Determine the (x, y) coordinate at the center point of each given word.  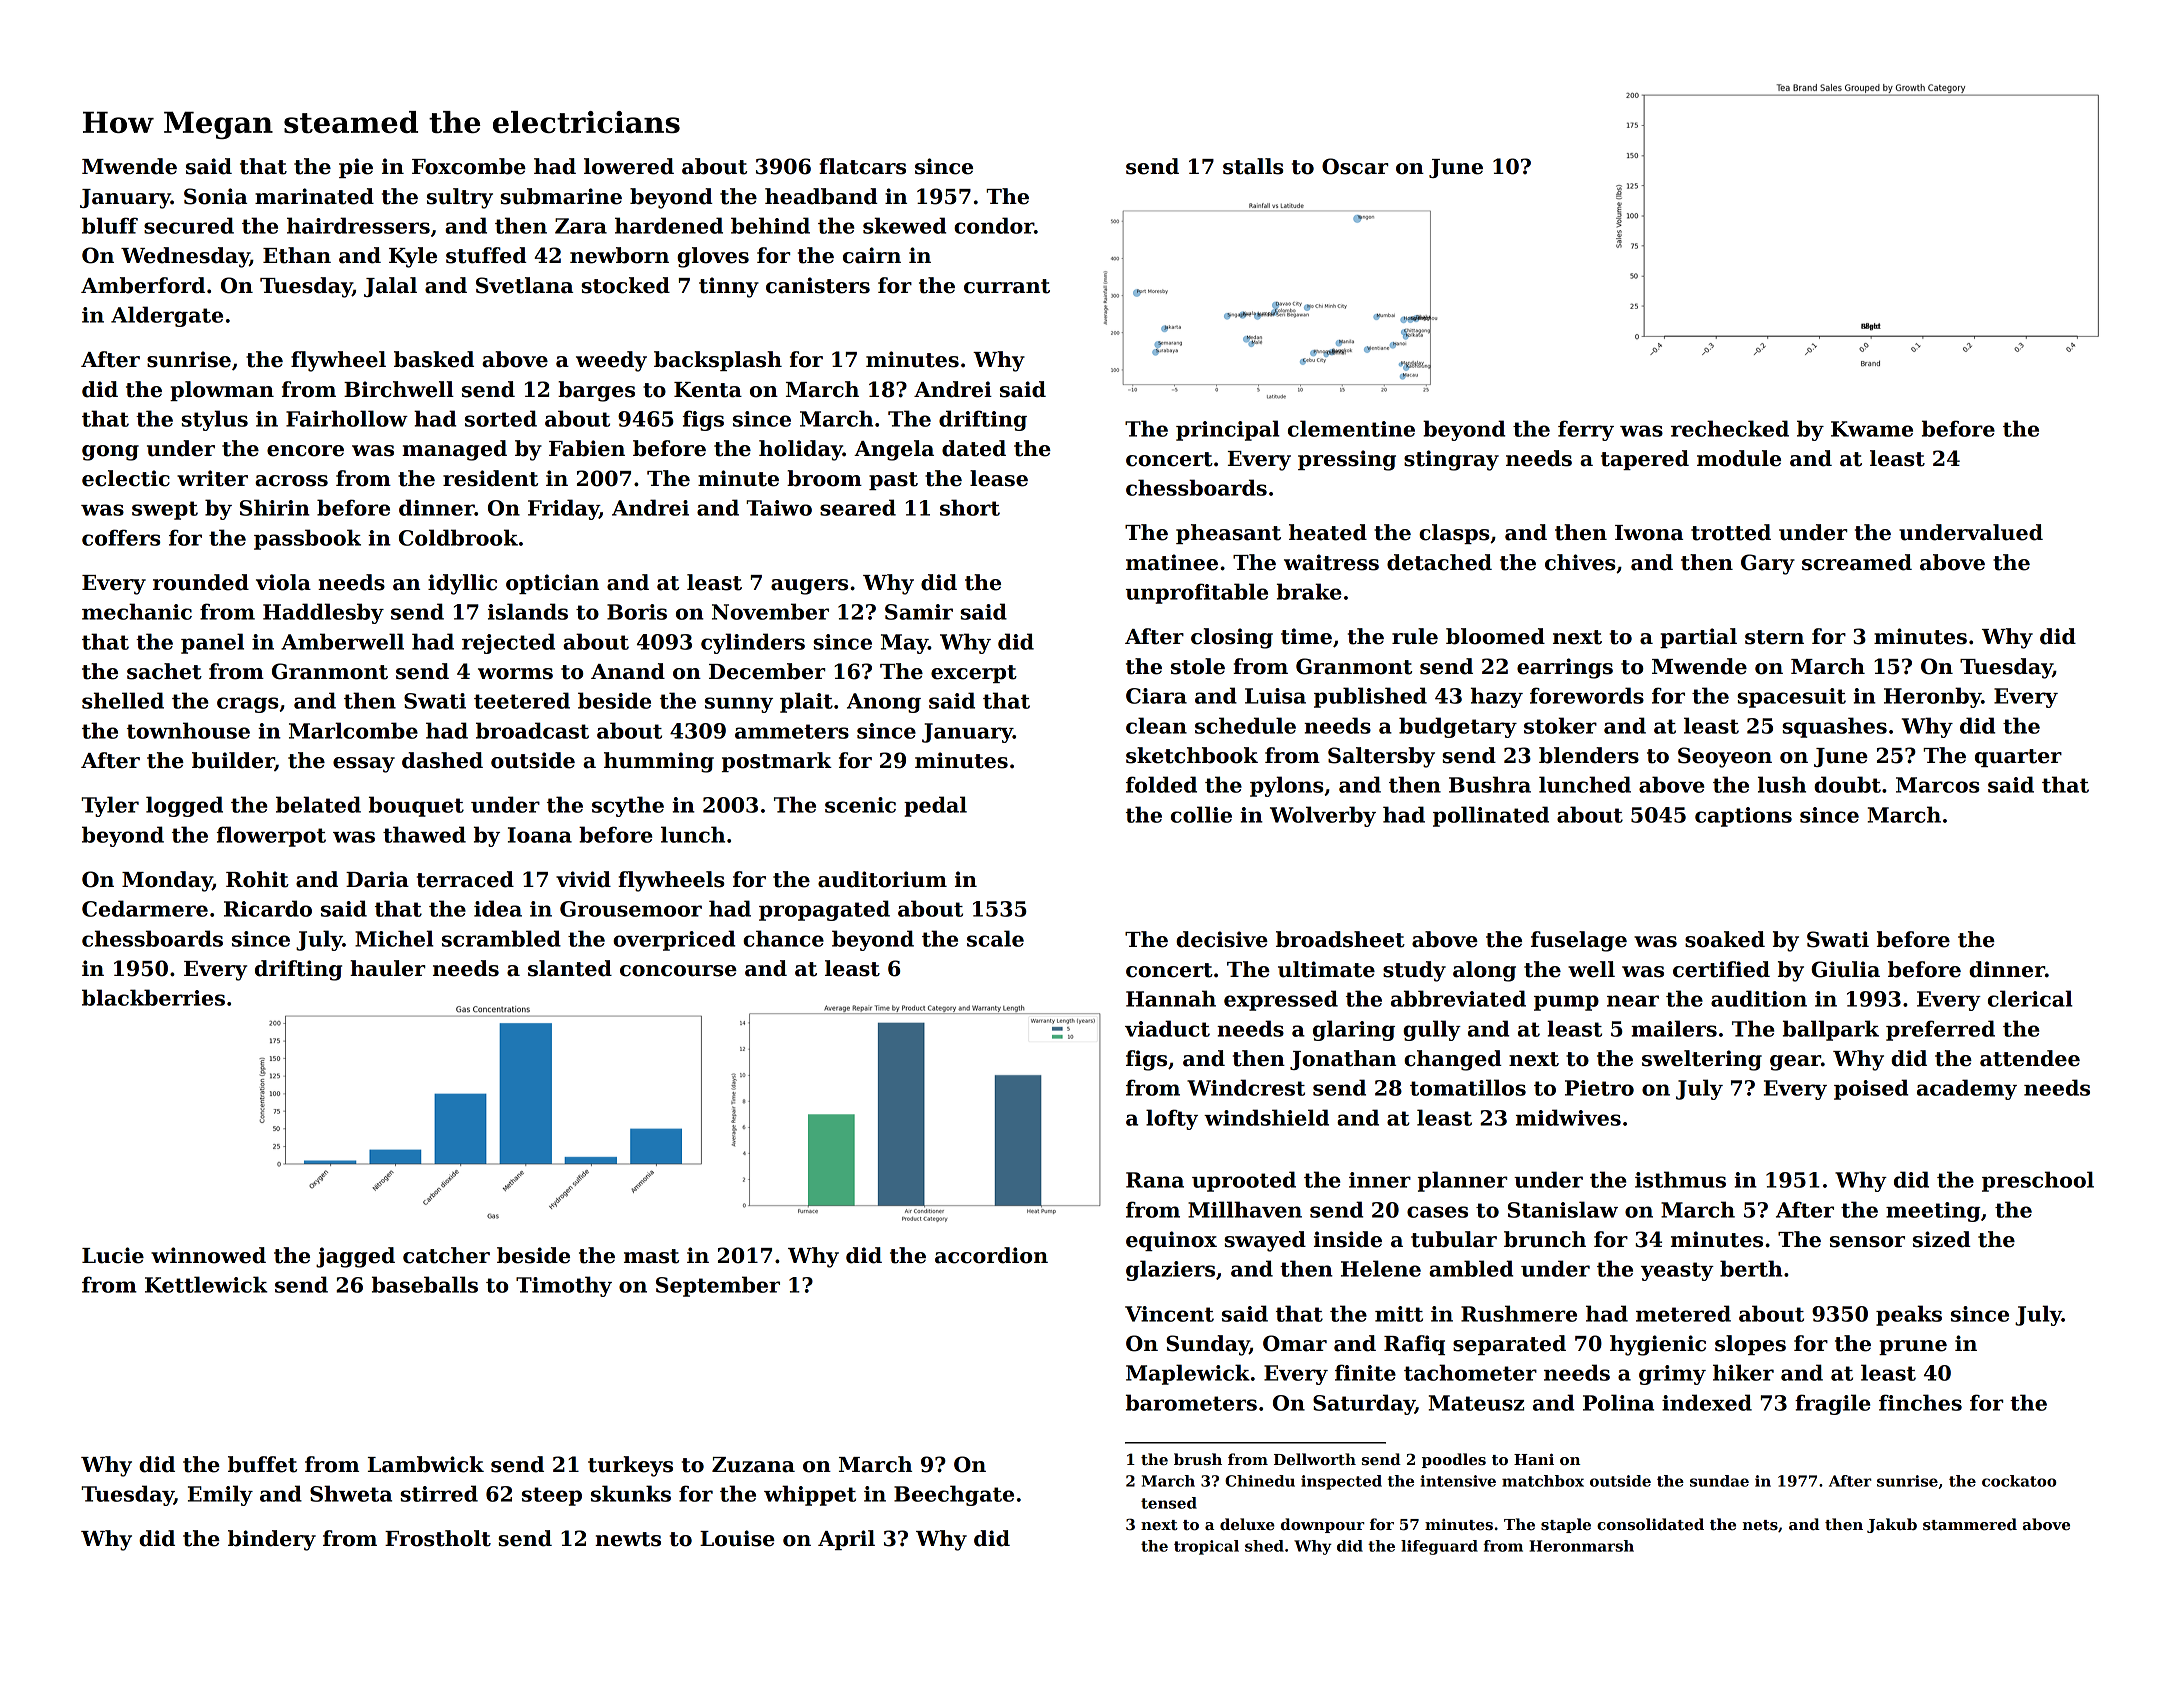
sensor (1867, 1242)
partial (1698, 638)
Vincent (1169, 1314)
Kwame (1872, 429)
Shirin (275, 507)
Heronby (1932, 697)
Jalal (390, 287)
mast (651, 1256)
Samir (919, 612)
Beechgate (954, 1495)
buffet (262, 1464)
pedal (935, 806)
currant (1007, 286)
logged (184, 806)
